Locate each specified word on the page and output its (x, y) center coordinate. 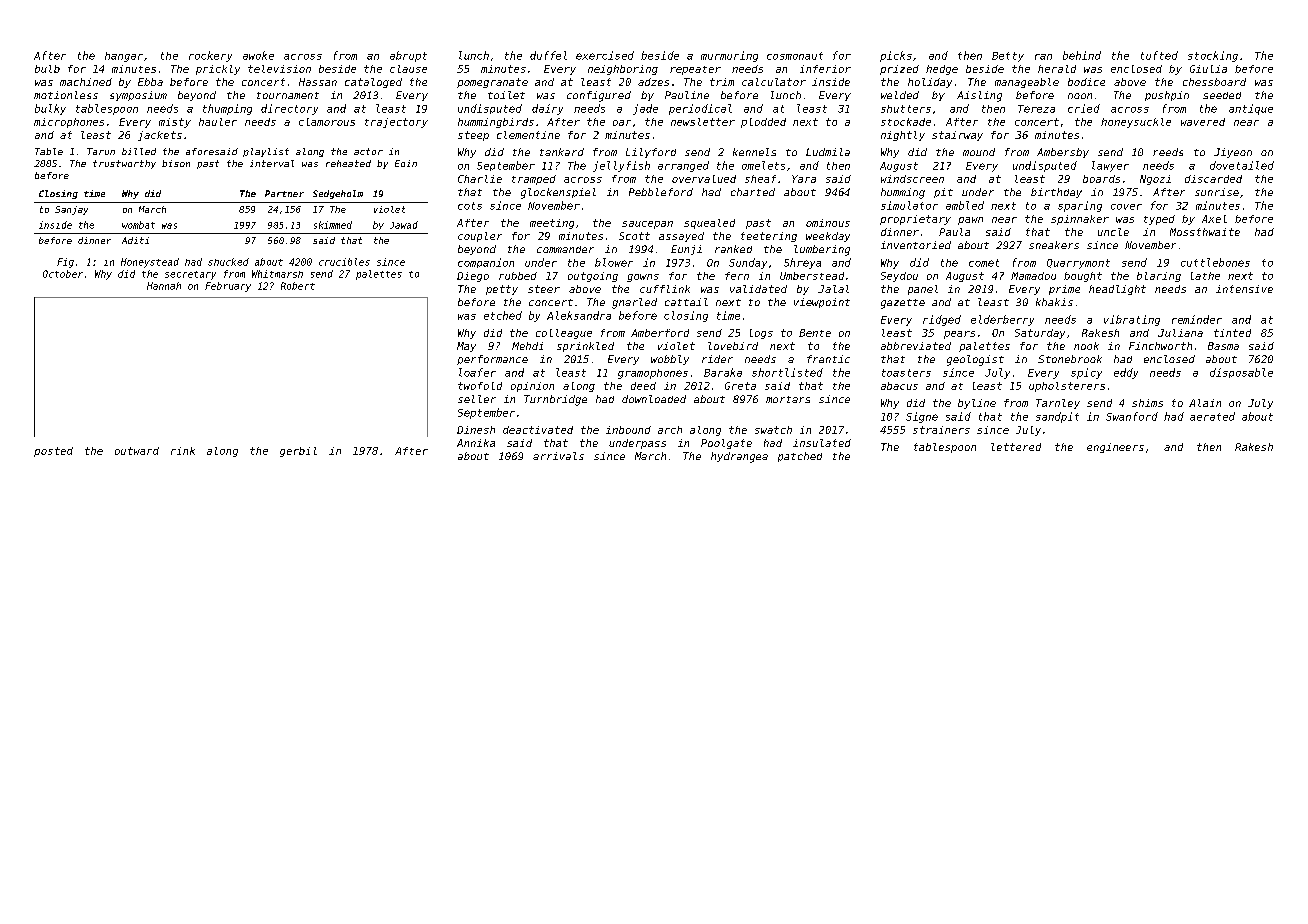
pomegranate (492, 83)
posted (53, 452)
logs (761, 334)
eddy (1126, 373)
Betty (1008, 57)
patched (800, 457)
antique (1251, 109)
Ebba (150, 82)
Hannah (164, 286)
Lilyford (651, 153)
